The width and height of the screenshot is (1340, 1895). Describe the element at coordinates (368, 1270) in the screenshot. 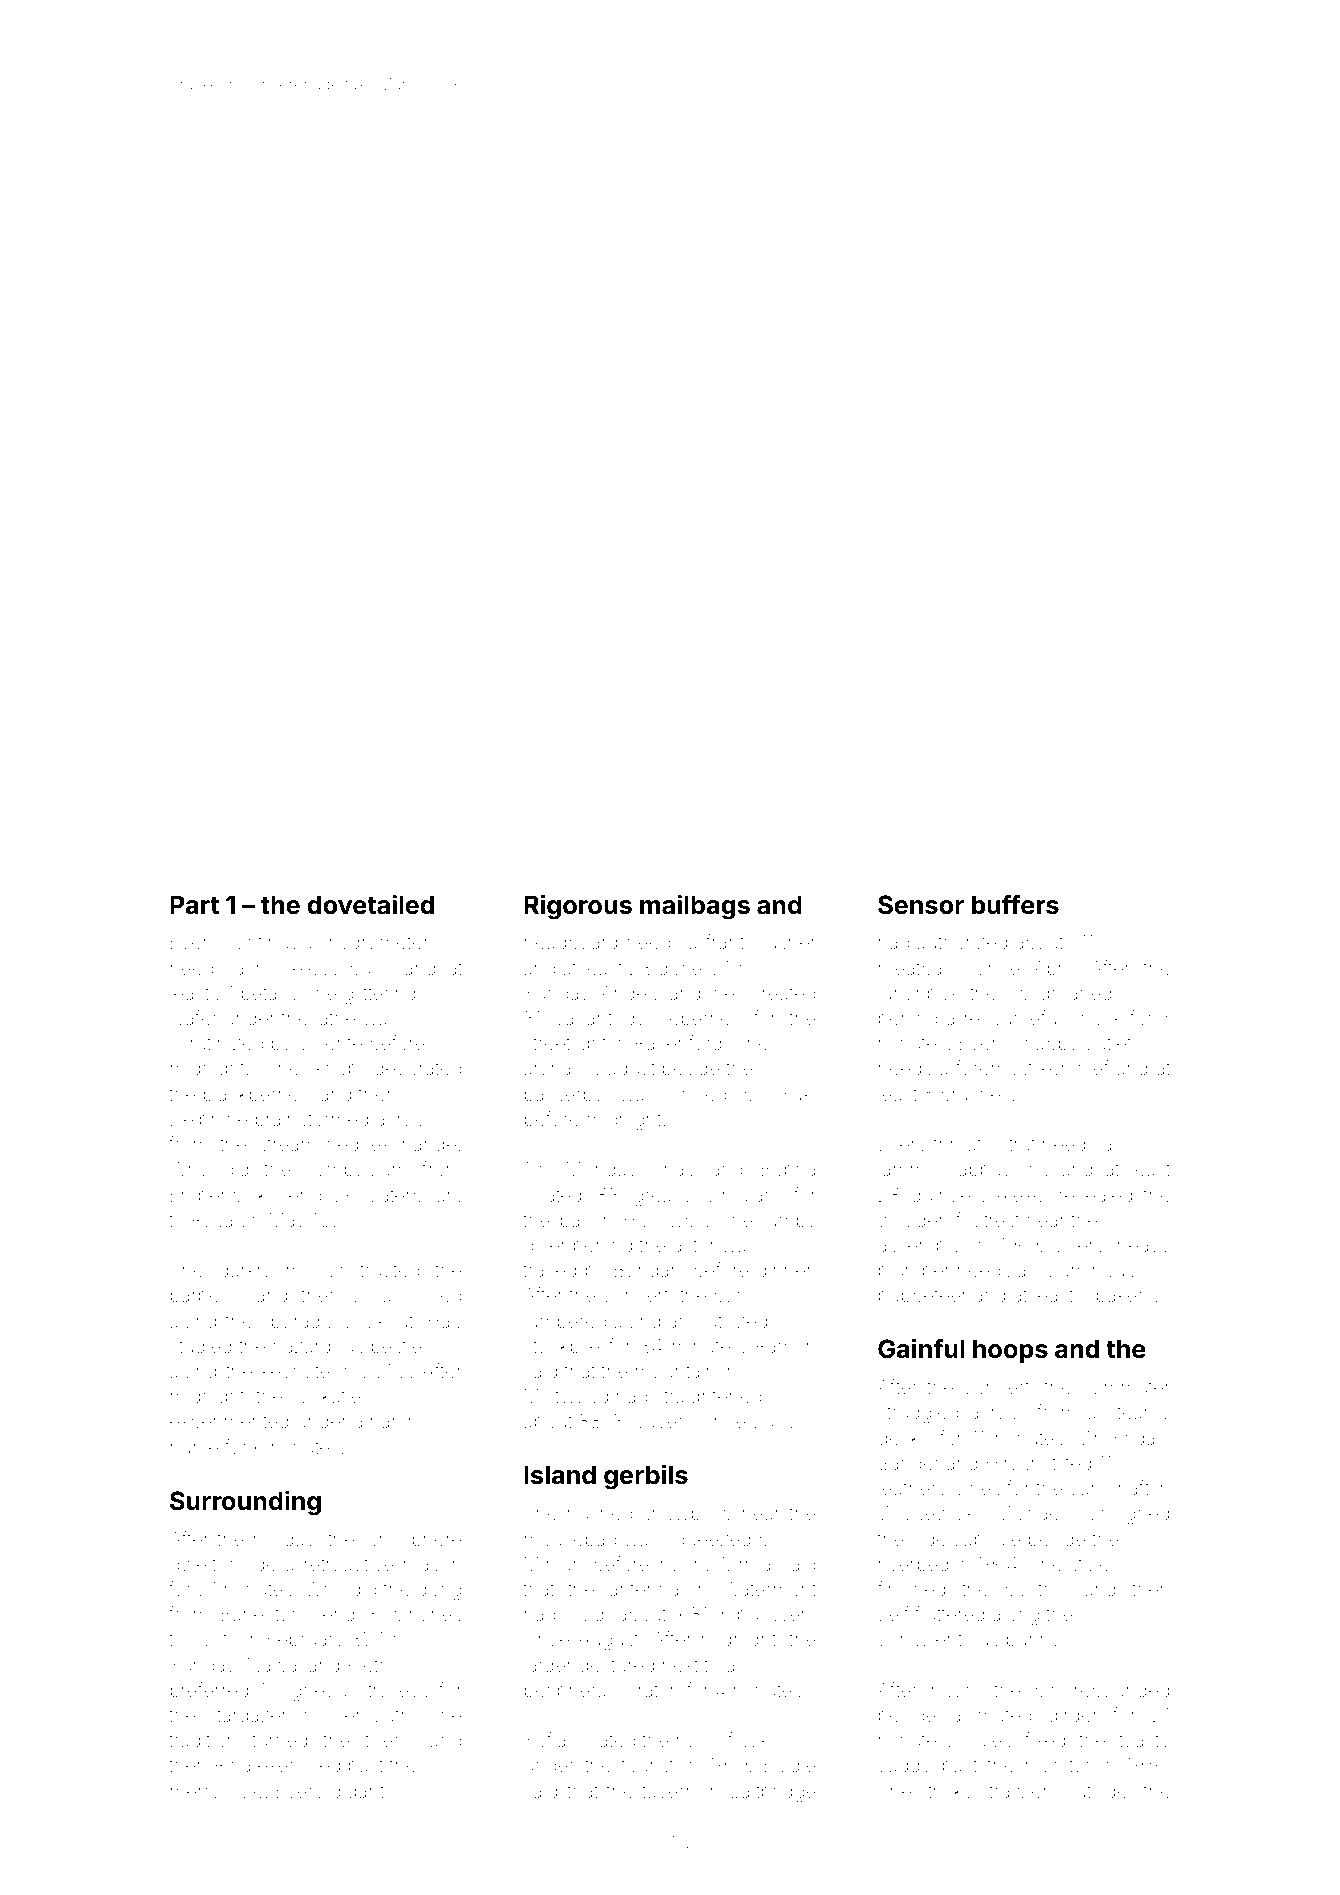

I see `constructed` at that location.
